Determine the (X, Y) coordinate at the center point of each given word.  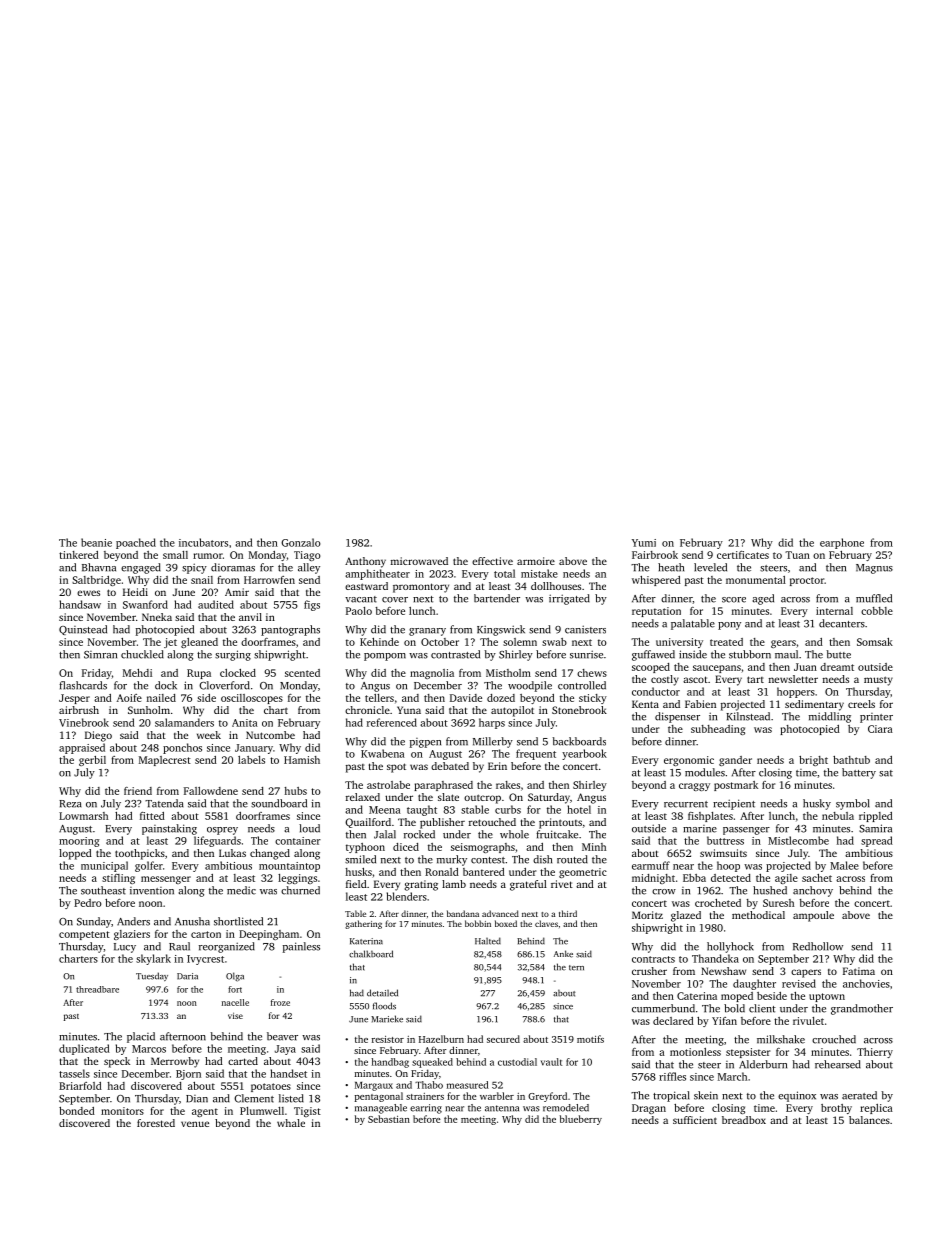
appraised (82, 748)
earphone (842, 543)
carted (243, 1061)
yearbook (584, 754)
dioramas (233, 567)
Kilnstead (748, 716)
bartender (497, 598)
